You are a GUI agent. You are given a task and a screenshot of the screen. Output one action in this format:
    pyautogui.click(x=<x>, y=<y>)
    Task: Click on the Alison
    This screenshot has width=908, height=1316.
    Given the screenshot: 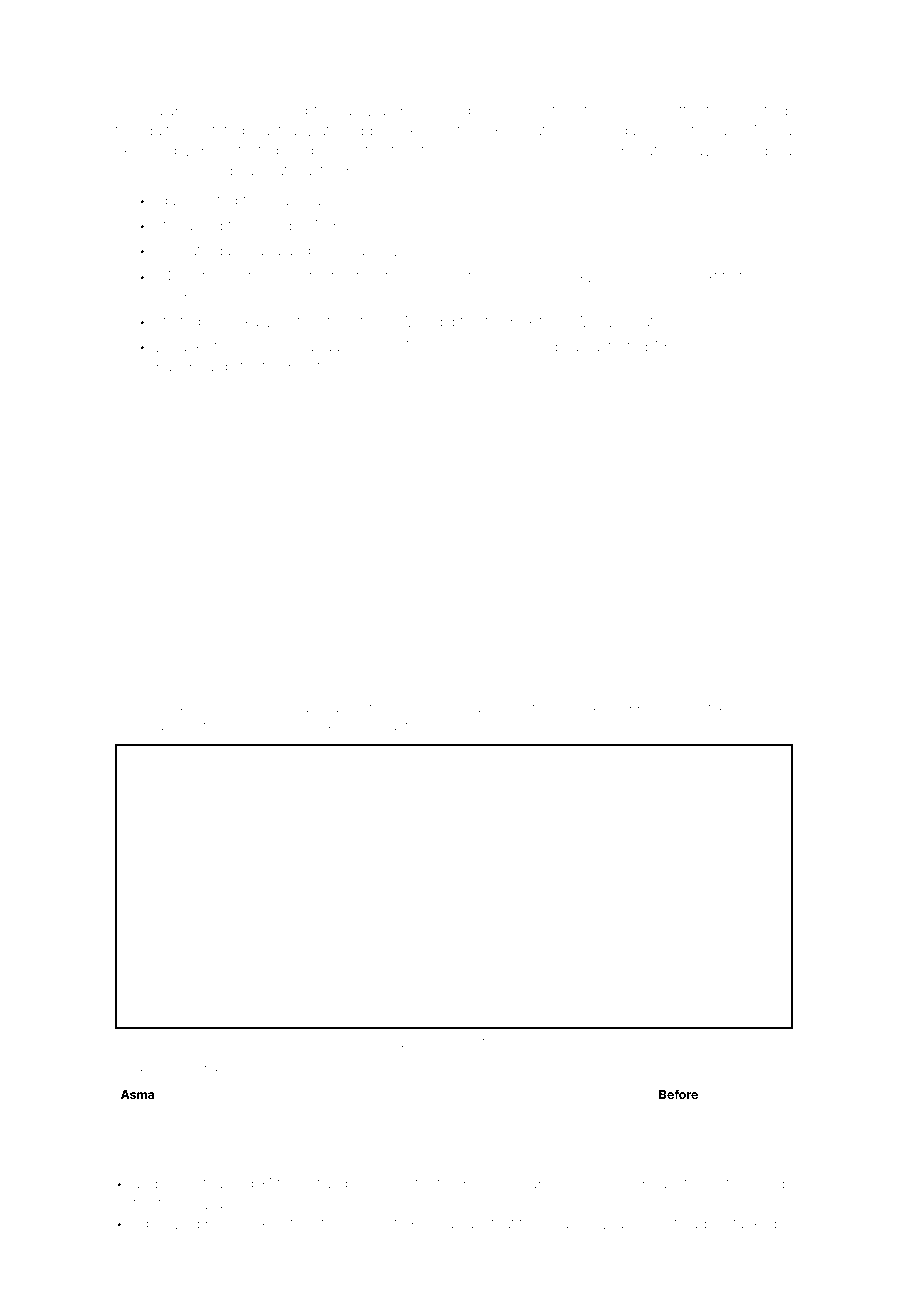 What is the action you would take?
    pyautogui.click(x=251, y=346)
